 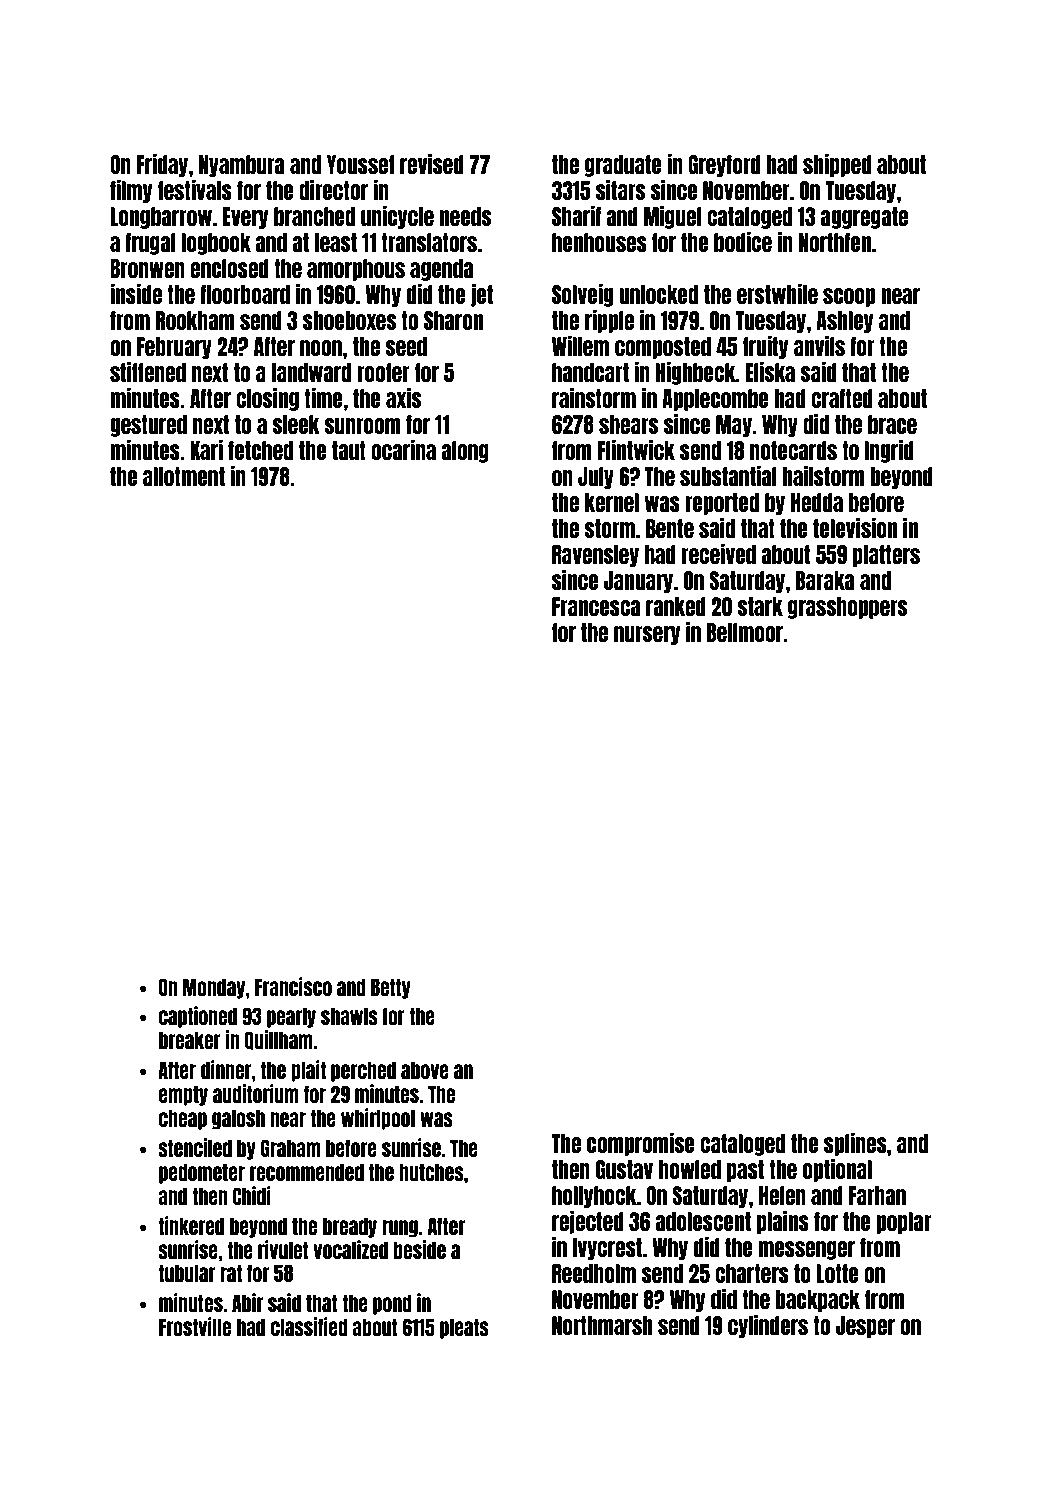 What do you see at coordinates (186, 1273) in the page?
I see `tubular` at bounding box center [186, 1273].
